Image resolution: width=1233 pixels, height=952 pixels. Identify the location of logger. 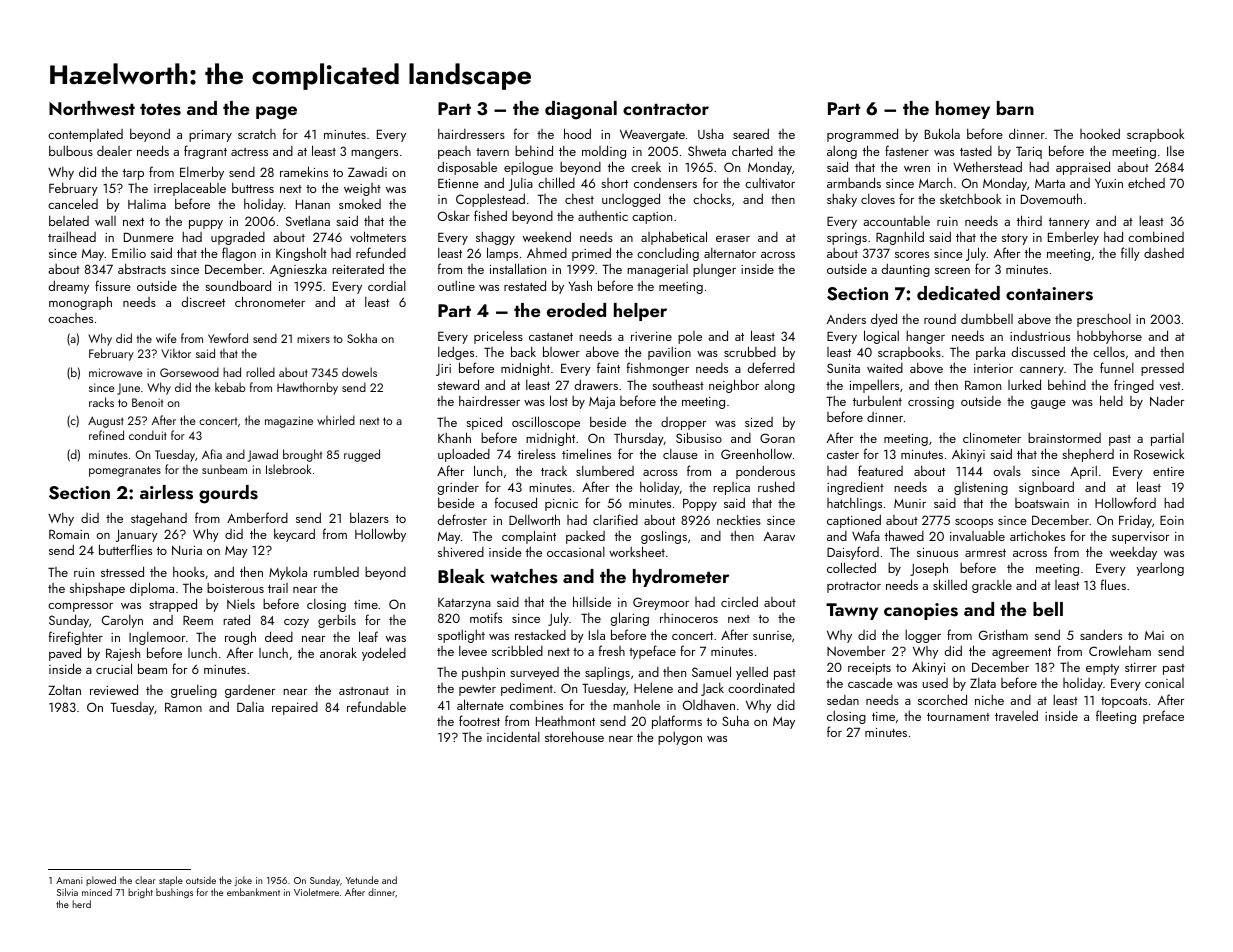
(923, 636).
